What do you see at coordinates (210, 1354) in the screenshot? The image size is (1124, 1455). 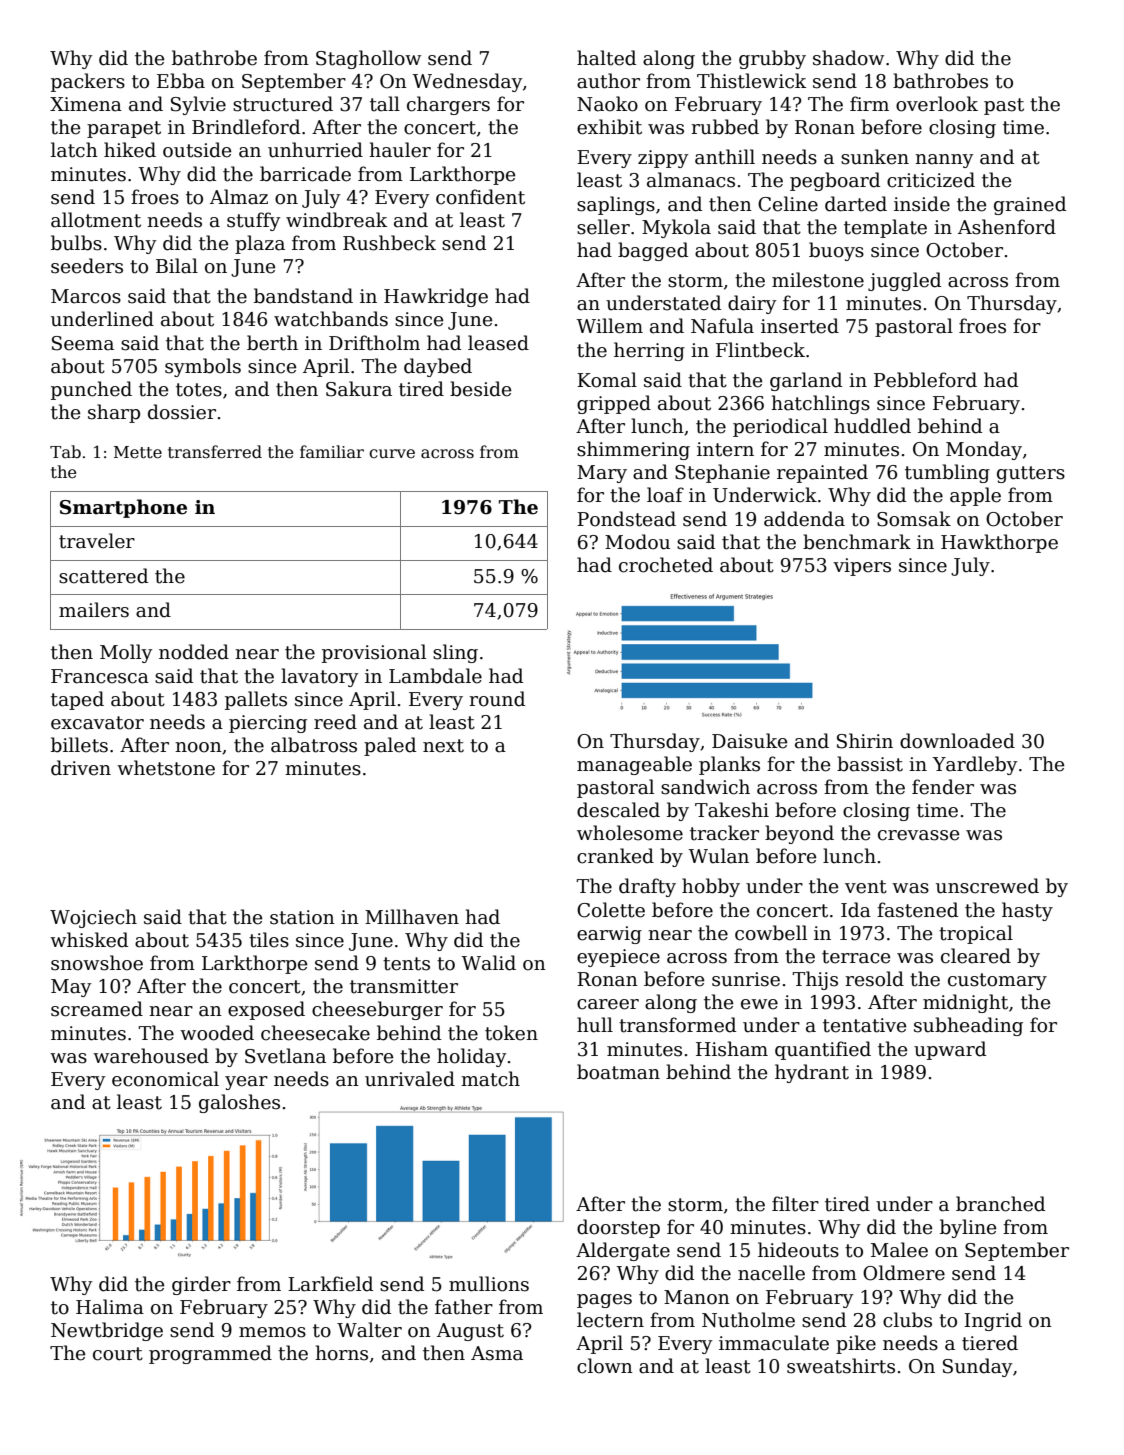 I see `programmed` at bounding box center [210, 1354].
